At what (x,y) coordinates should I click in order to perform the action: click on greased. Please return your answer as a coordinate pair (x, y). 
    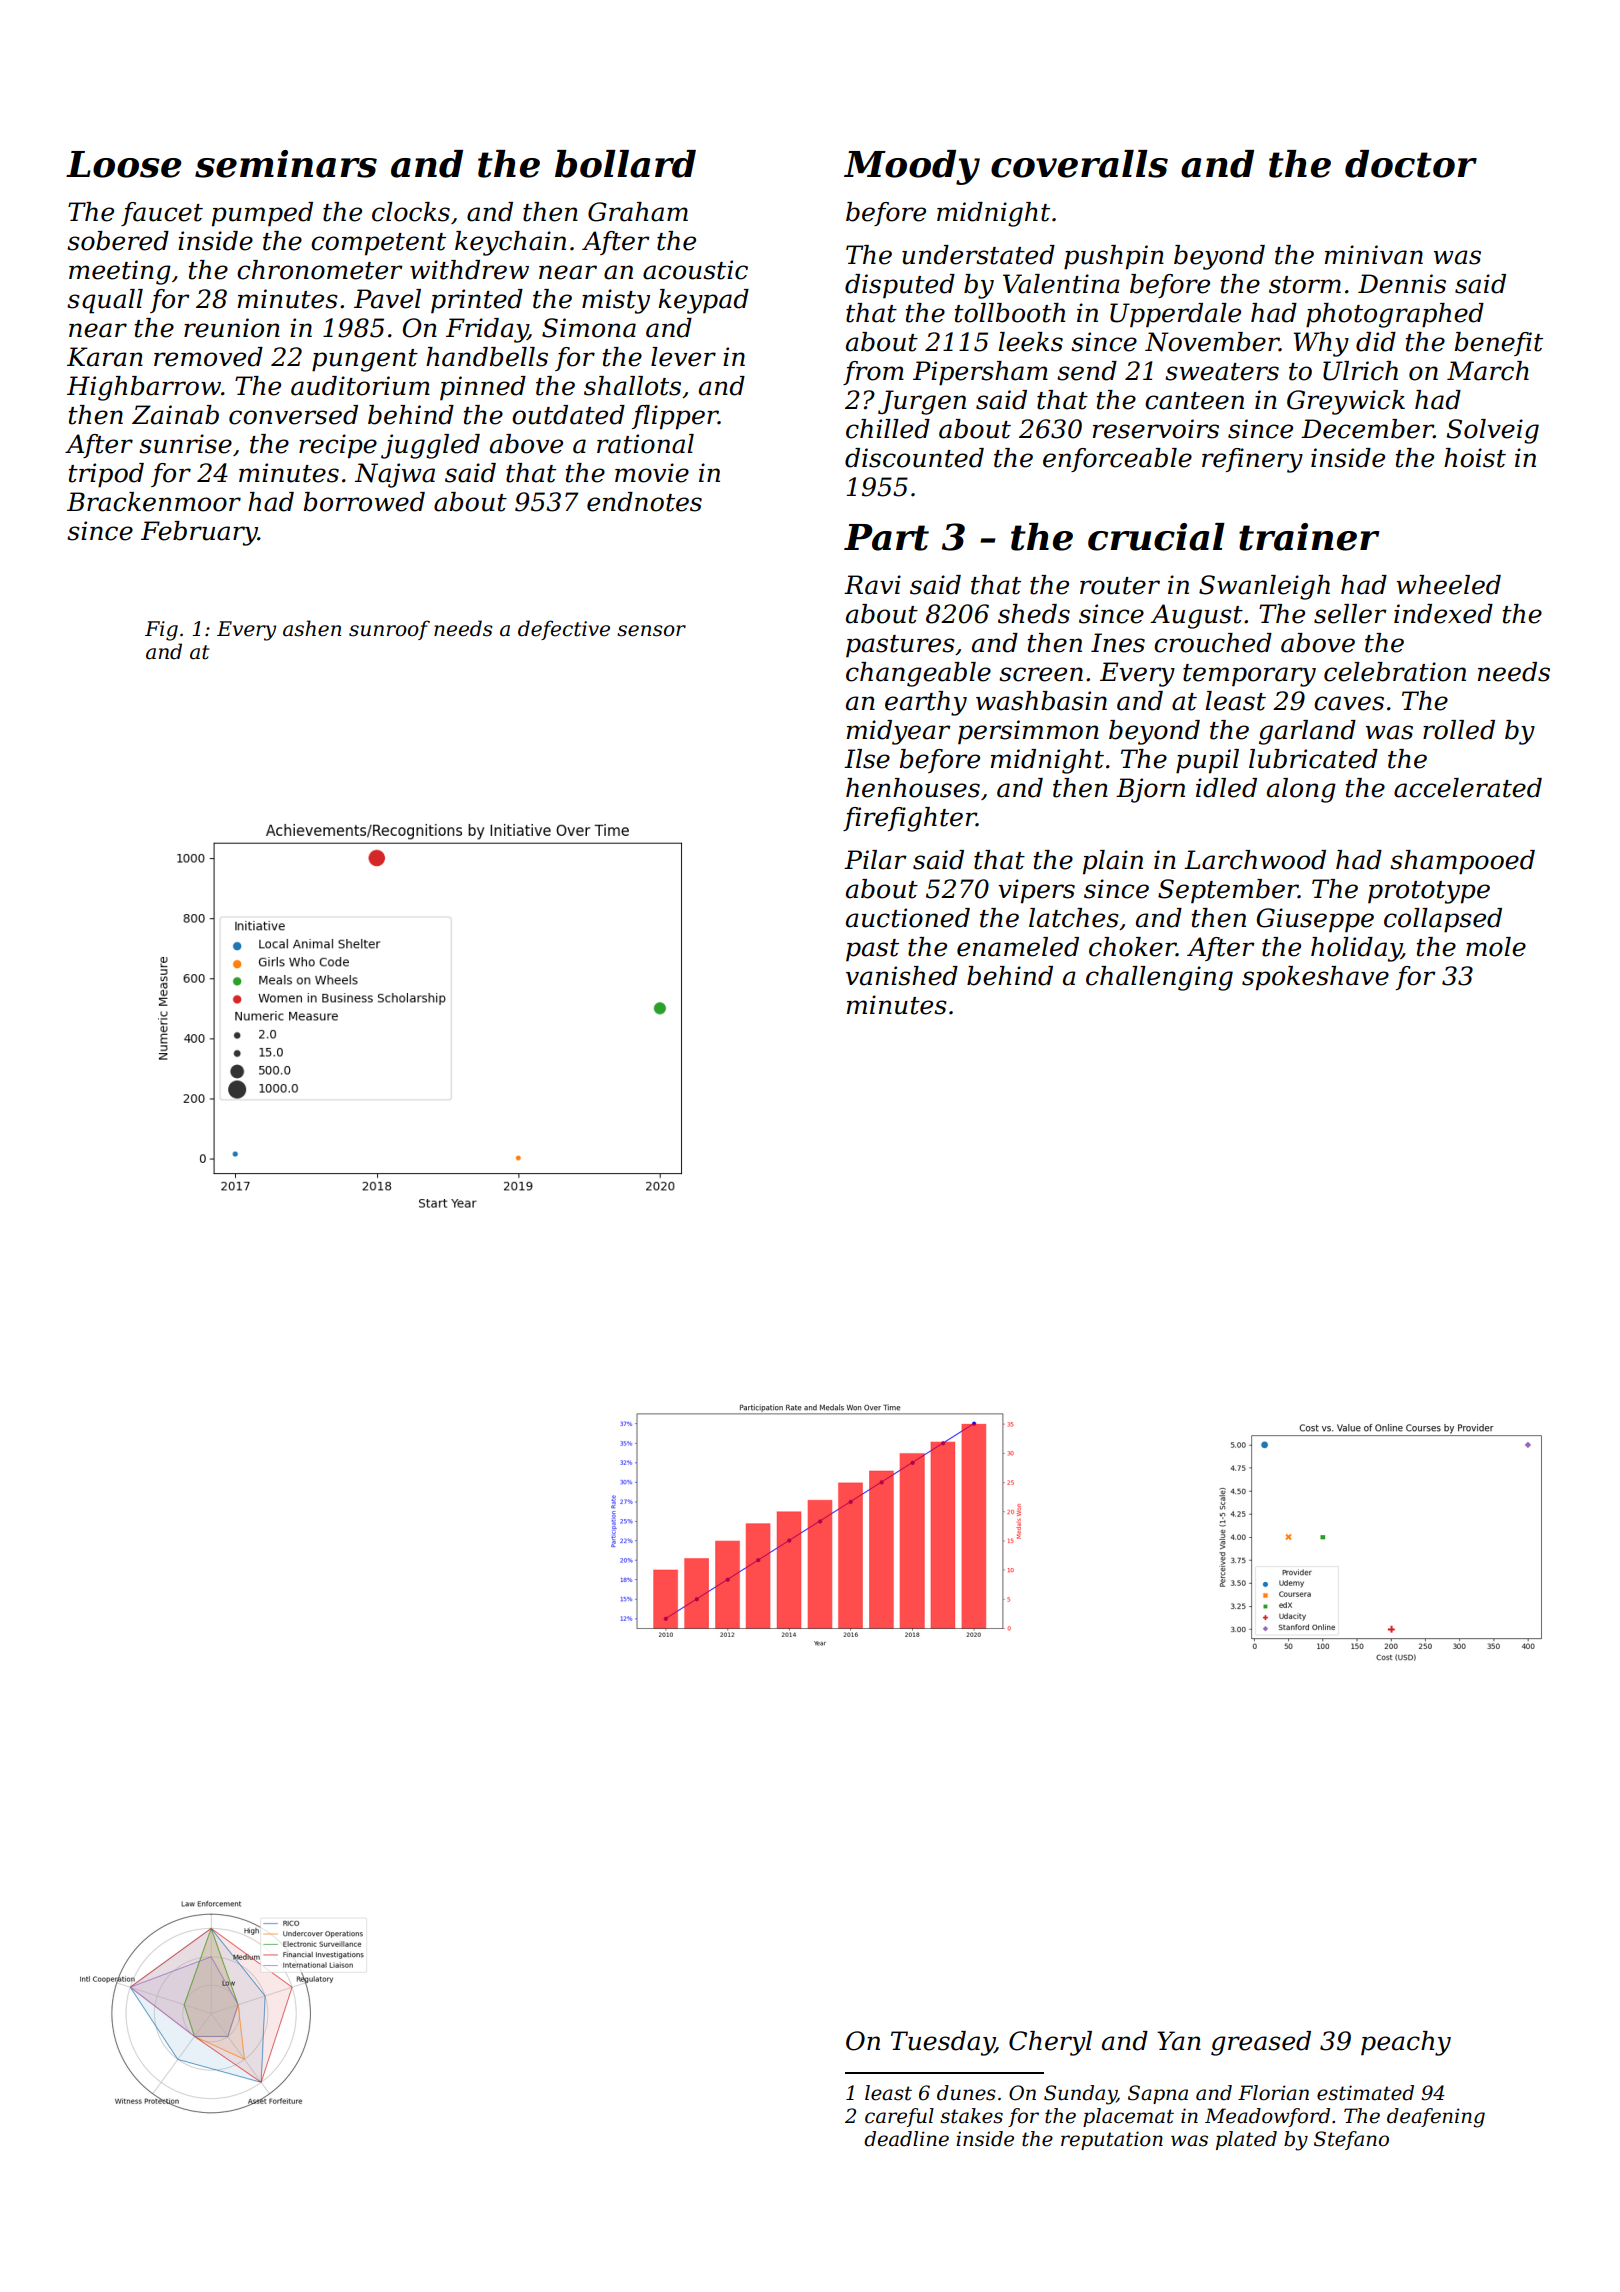
    Looking at the image, I should click on (1261, 2043).
